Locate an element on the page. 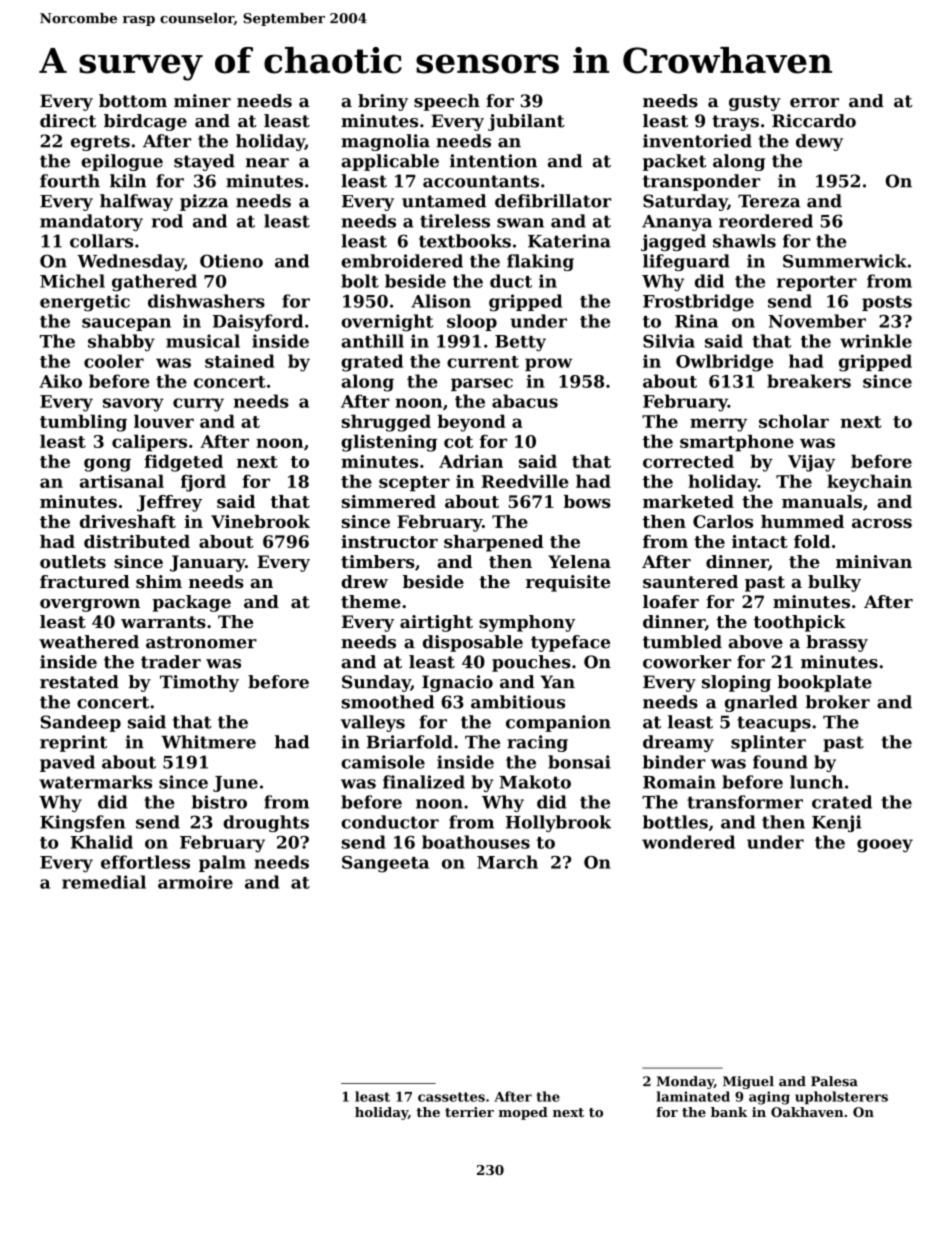 The width and height of the image is (952, 1233). speech is located at coordinates (447, 102).
